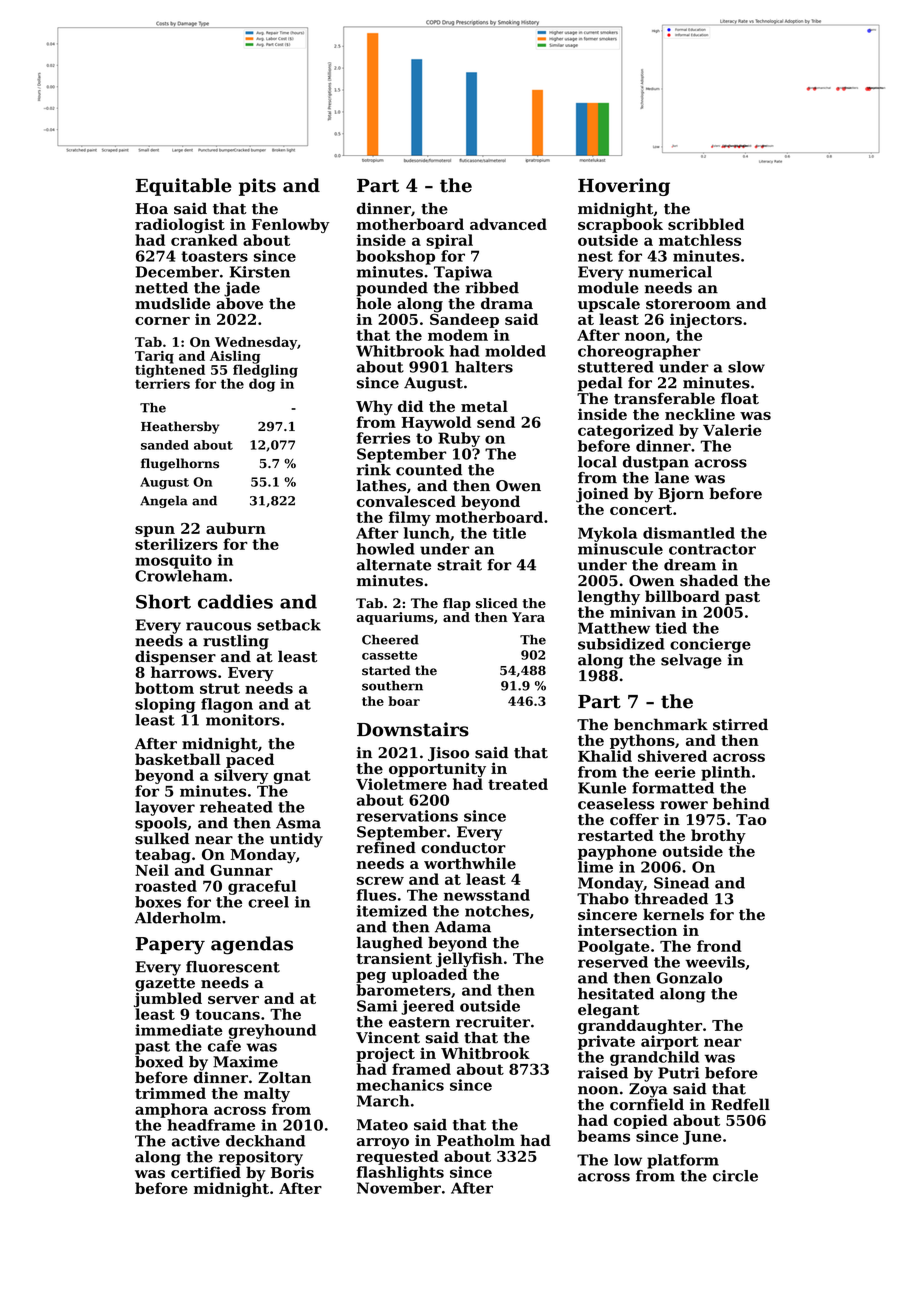  I want to click on Boris, so click(292, 1173).
